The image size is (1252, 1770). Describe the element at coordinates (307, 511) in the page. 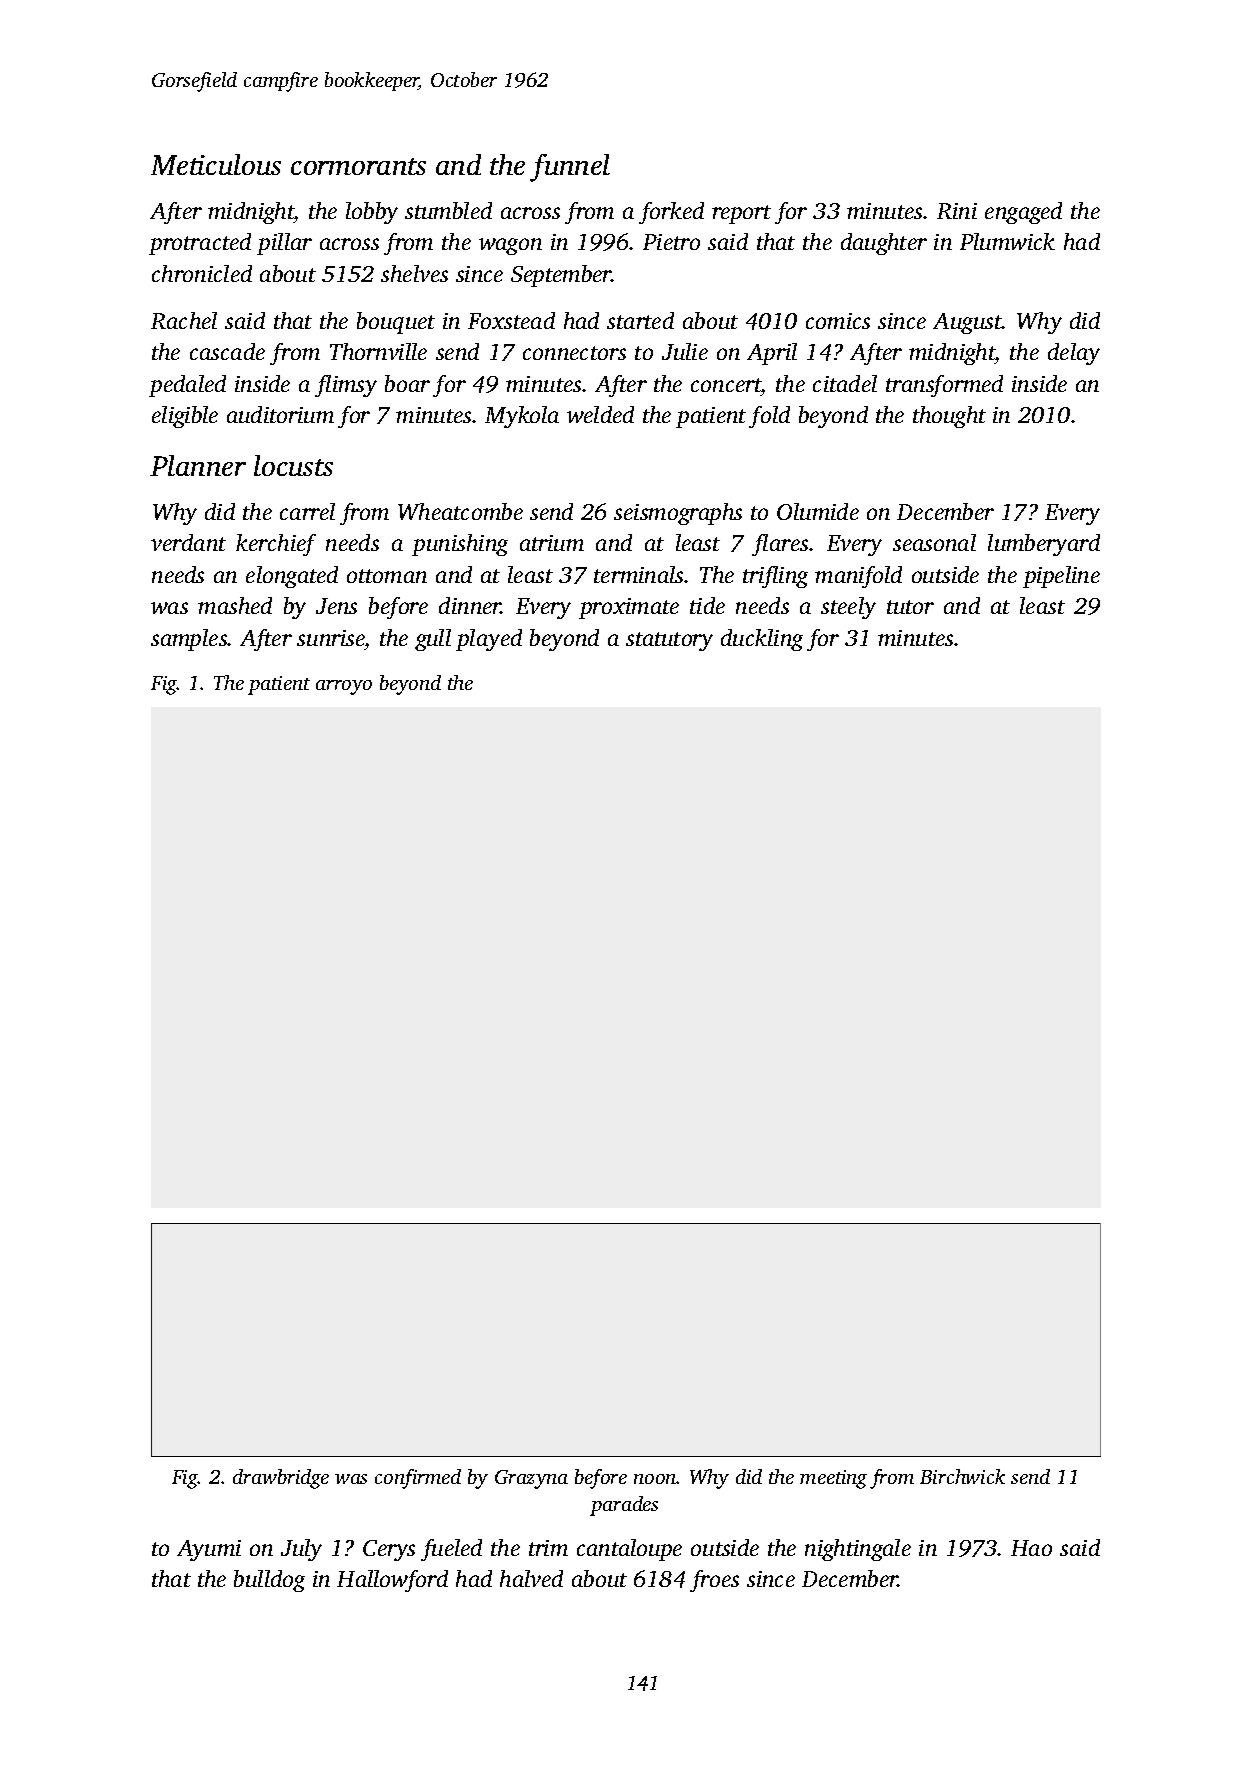

I see `carrel` at that location.
